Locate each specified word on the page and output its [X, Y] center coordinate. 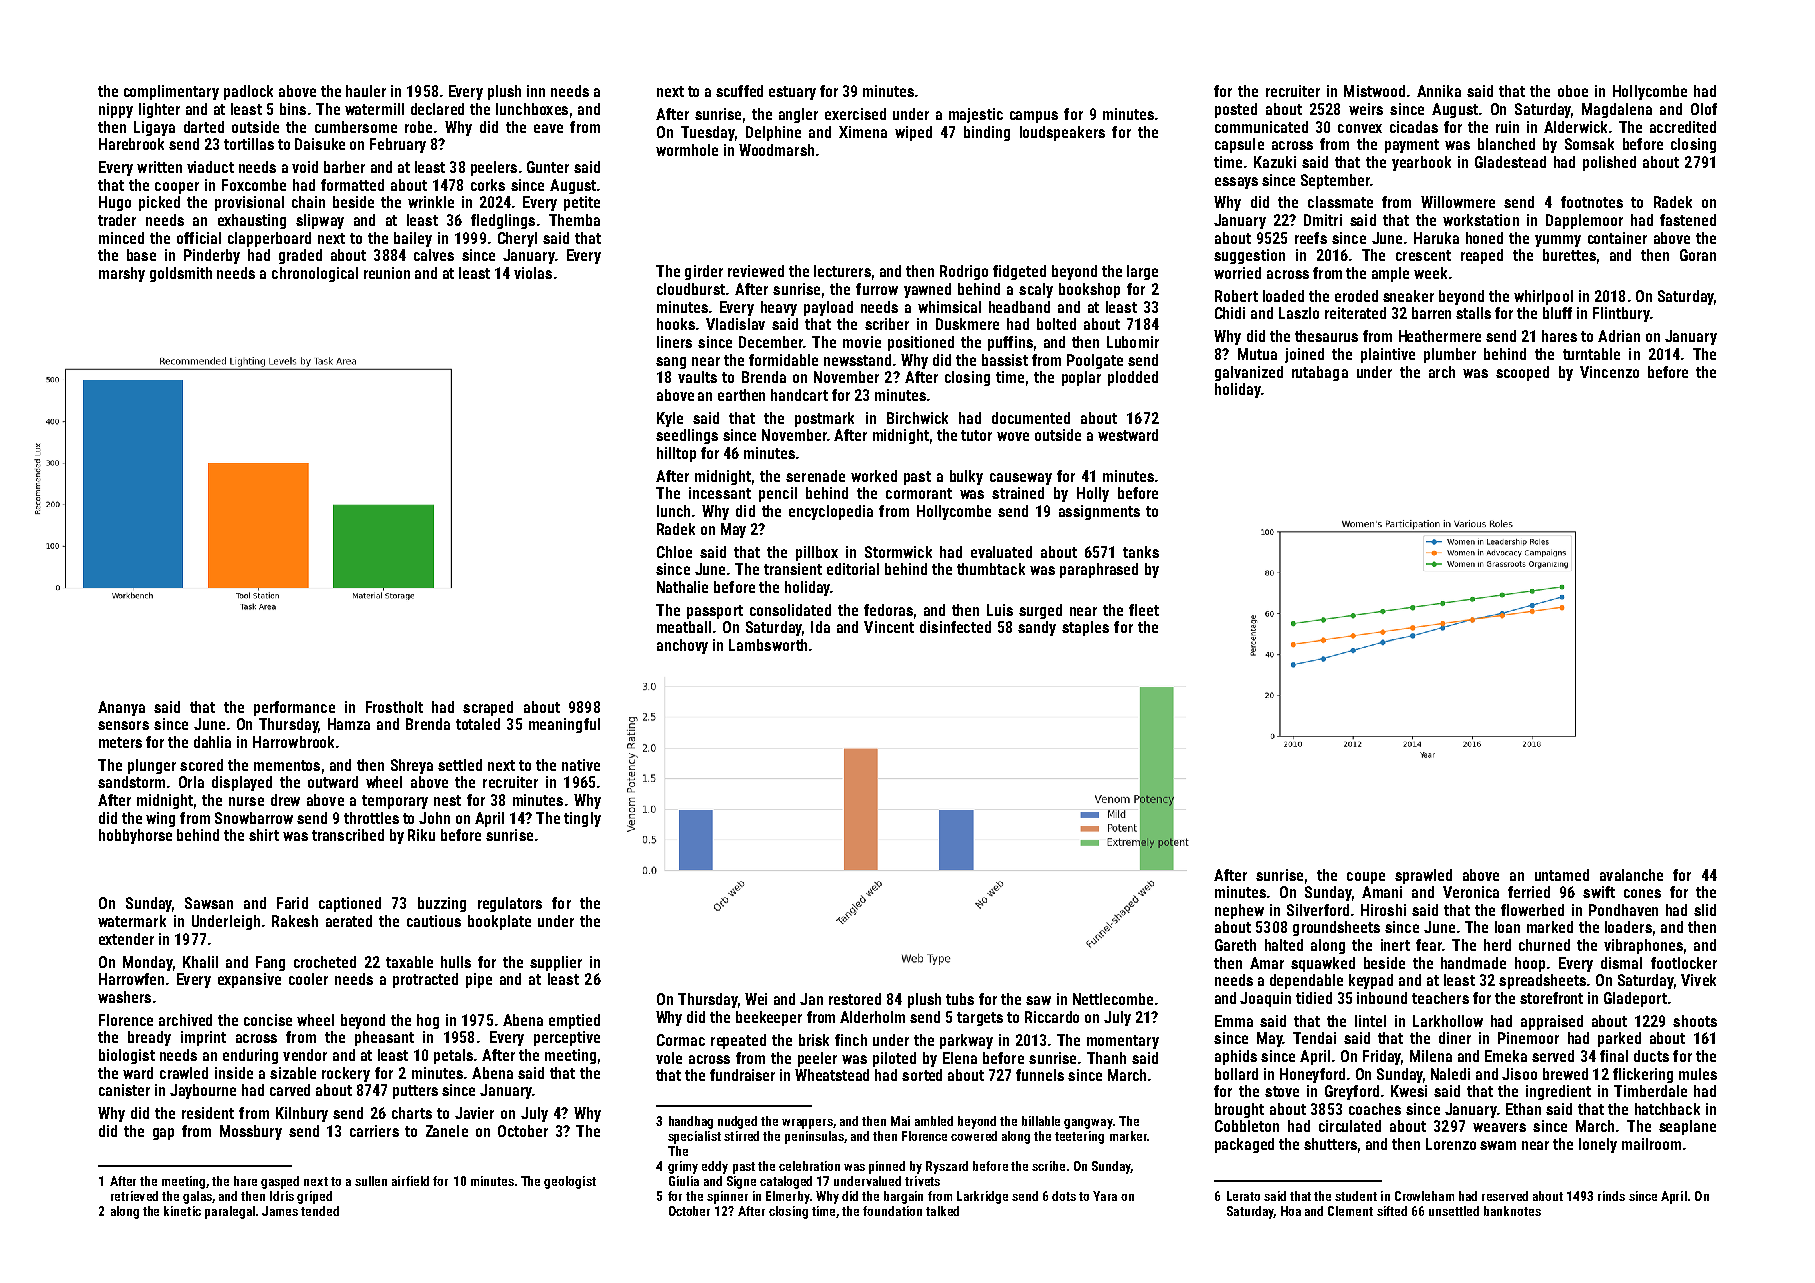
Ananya [121, 708]
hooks [676, 324]
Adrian [1619, 336]
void [305, 167]
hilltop [676, 454]
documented [1031, 418]
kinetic [182, 1211]
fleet [1144, 610]
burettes [1569, 255]
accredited [1683, 127]
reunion [387, 273]
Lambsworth [768, 645]
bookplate [499, 922]
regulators [510, 904]
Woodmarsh [776, 150]
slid [1705, 910]
